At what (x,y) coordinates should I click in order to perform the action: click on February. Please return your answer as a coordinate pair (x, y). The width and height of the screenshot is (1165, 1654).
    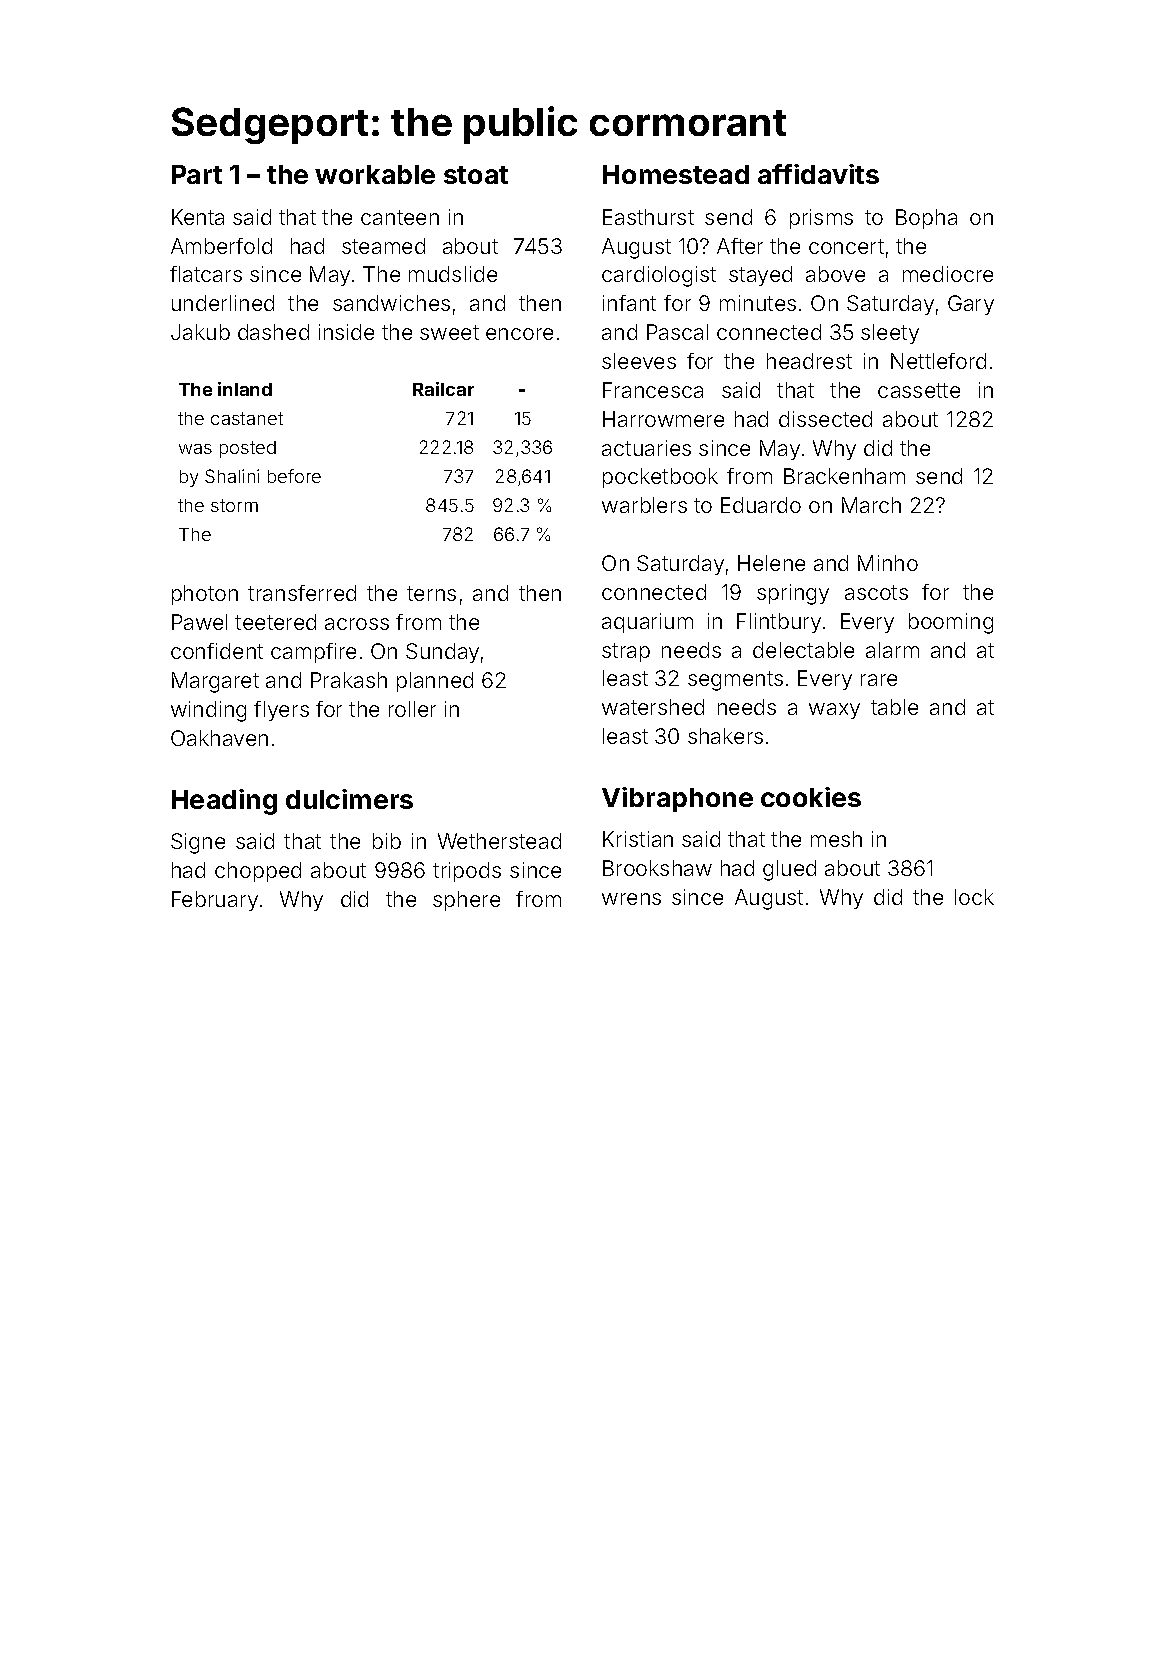
    Looking at the image, I should click on (215, 901).
